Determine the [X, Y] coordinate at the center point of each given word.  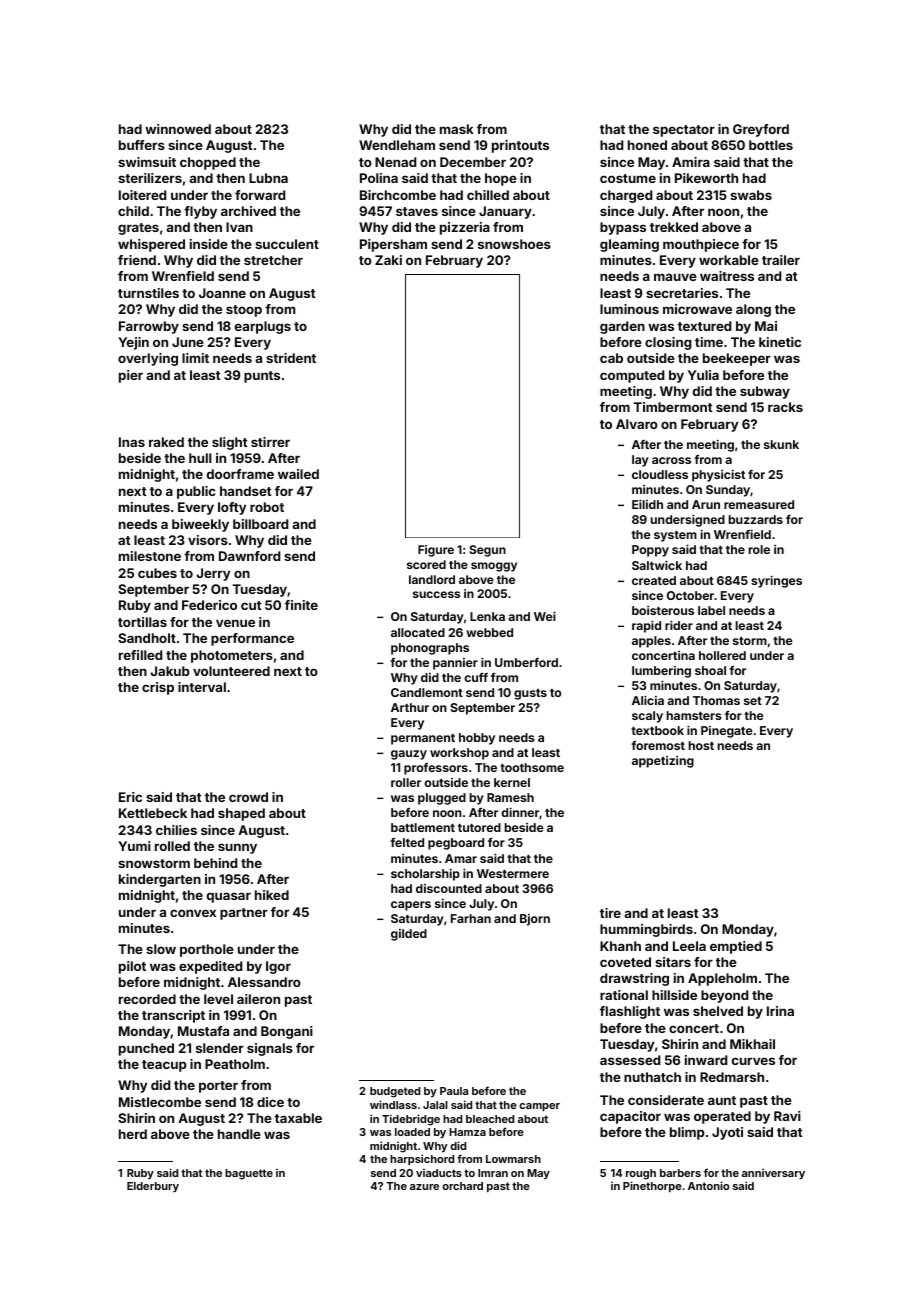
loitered [142, 195]
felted [407, 842]
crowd [248, 797]
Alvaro [637, 424]
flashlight [630, 1012]
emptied [736, 947]
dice [270, 1102]
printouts [520, 146]
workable [729, 260]
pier [131, 376]
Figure [436, 551]
